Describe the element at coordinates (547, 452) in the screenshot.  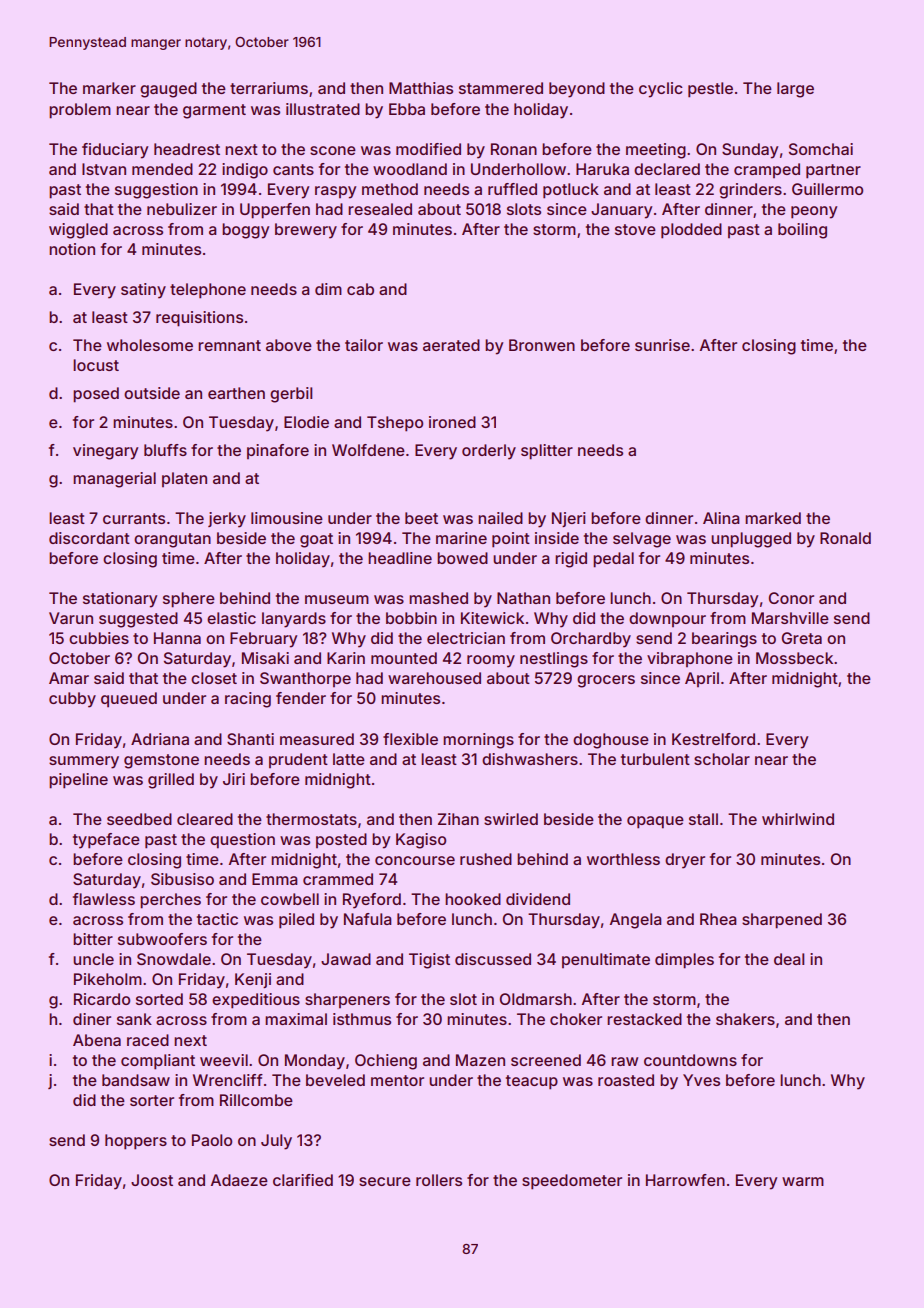
I see `splitter` at that location.
